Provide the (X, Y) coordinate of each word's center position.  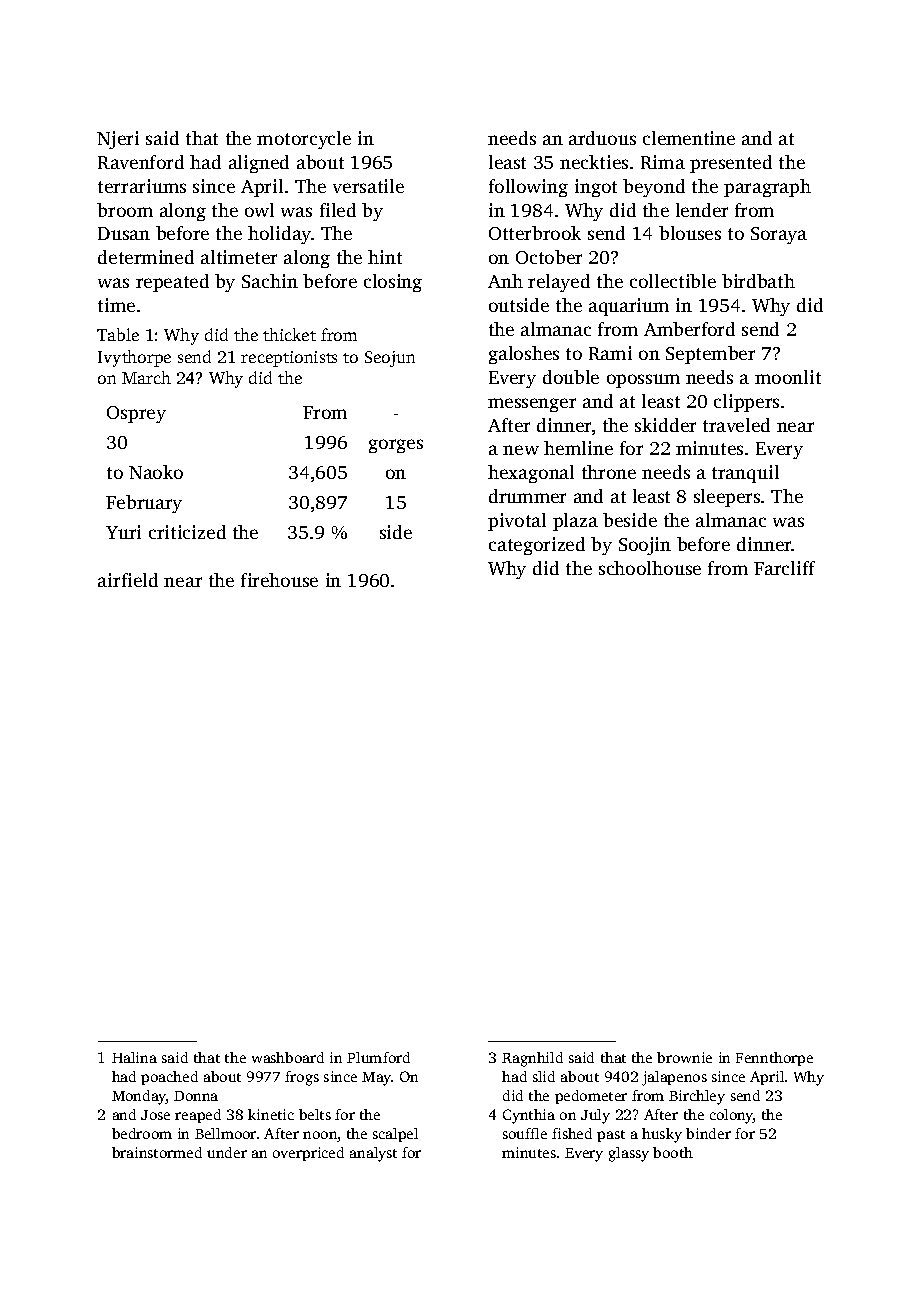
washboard (288, 1057)
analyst (373, 1154)
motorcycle (304, 140)
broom (125, 210)
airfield (128, 580)
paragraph (767, 188)
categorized (537, 546)
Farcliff (784, 568)
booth (673, 1152)
